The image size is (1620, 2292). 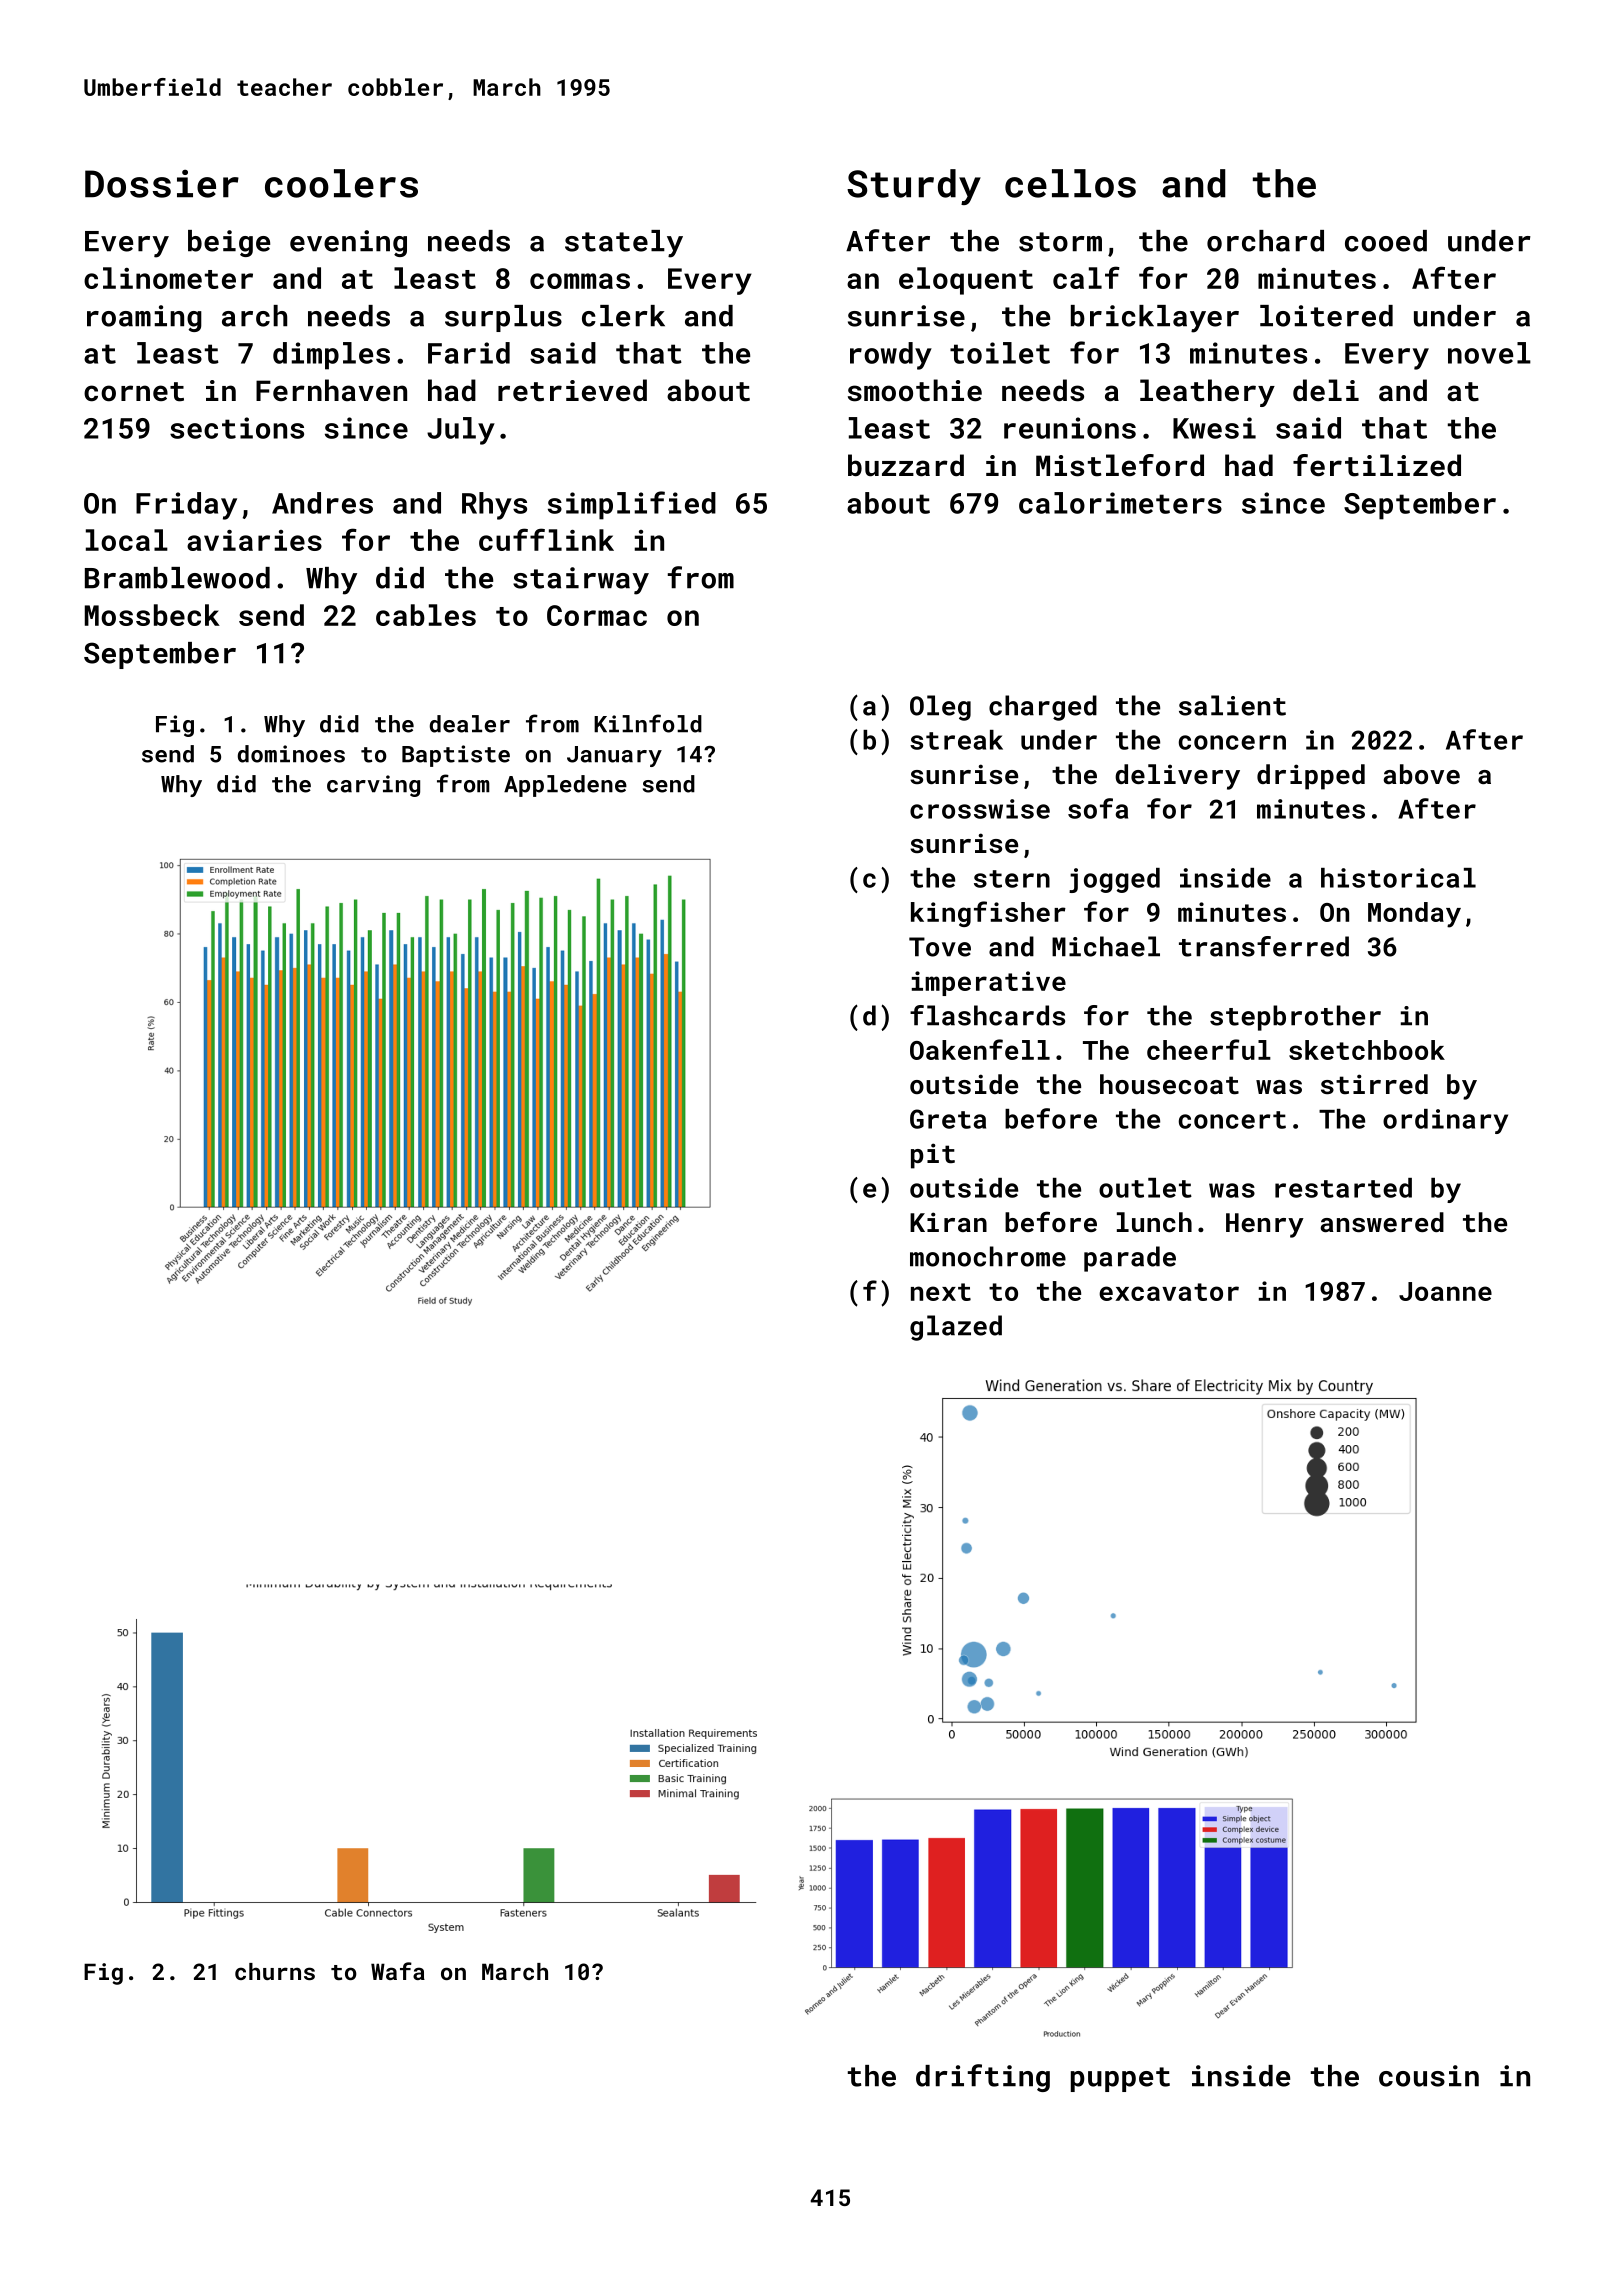 I want to click on drifting, so click(x=983, y=2078).
